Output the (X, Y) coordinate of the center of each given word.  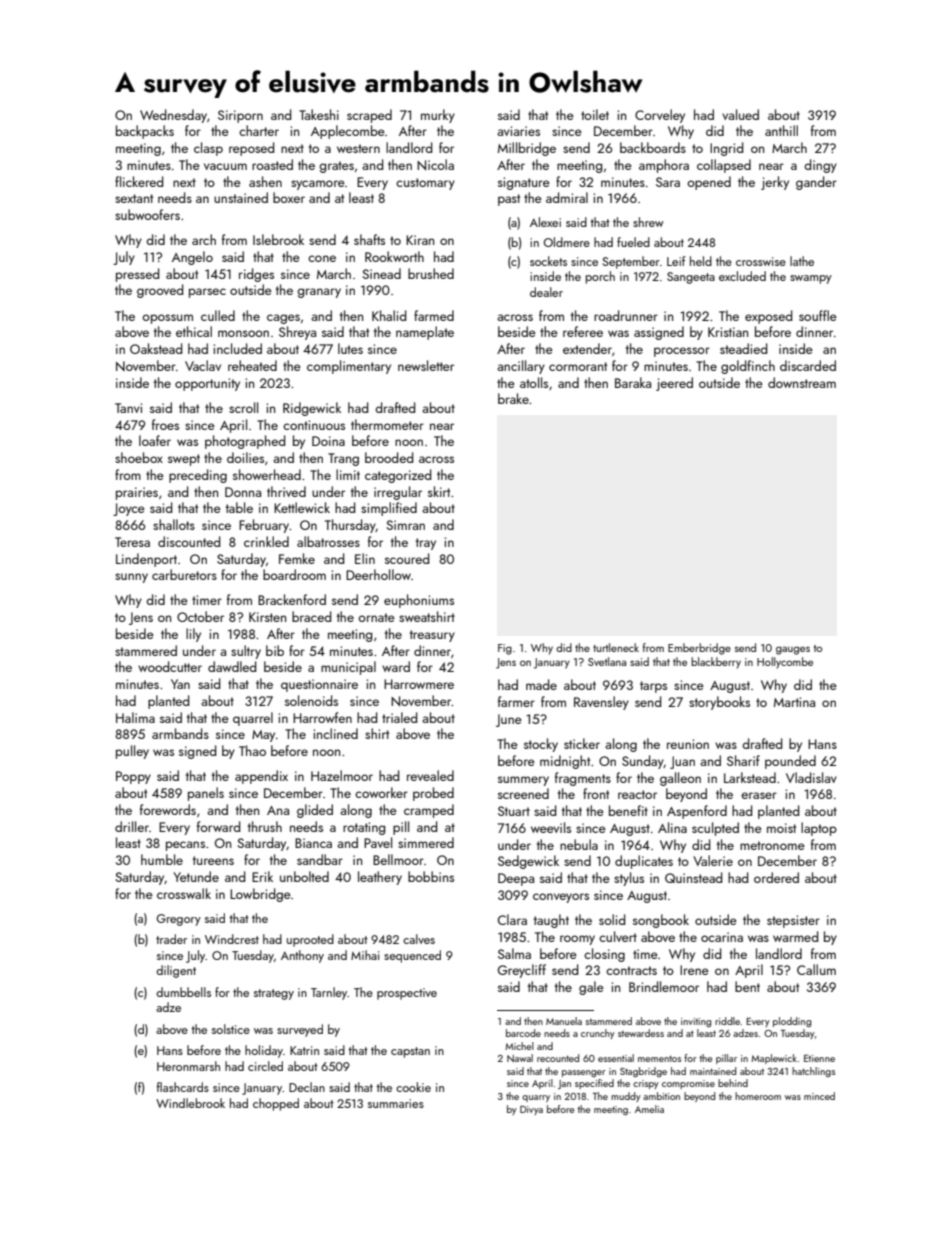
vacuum (225, 166)
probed (433, 794)
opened (709, 183)
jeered (674, 384)
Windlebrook (190, 1103)
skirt (439, 491)
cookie (413, 1087)
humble (162, 859)
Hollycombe (785, 663)
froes (165, 424)
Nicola (435, 164)
